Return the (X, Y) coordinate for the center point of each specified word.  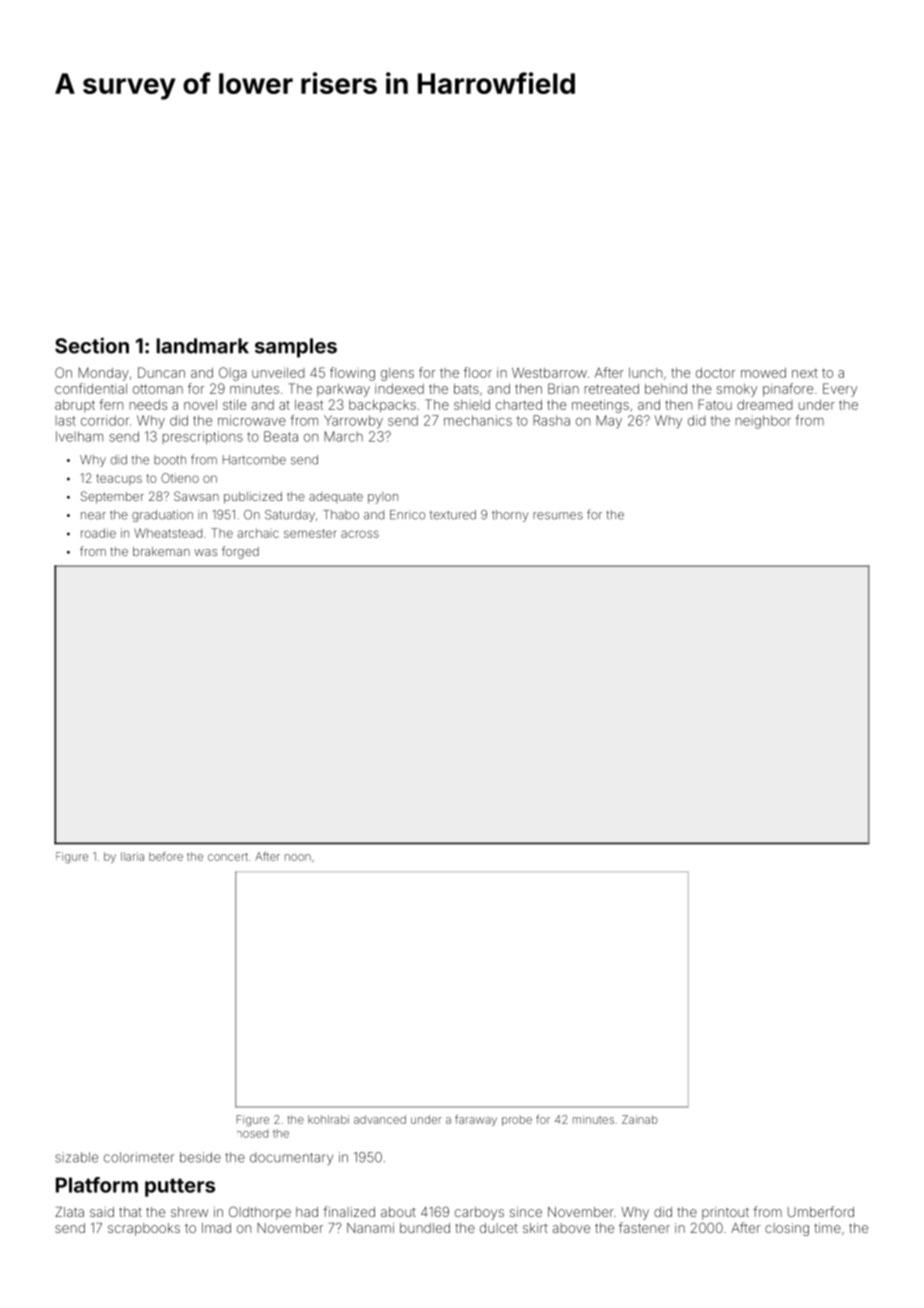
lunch (645, 372)
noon (298, 857)
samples (296, 348)
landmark (203, 346)
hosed (252, 1133)
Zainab (640, 1119)
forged (240, 552)
